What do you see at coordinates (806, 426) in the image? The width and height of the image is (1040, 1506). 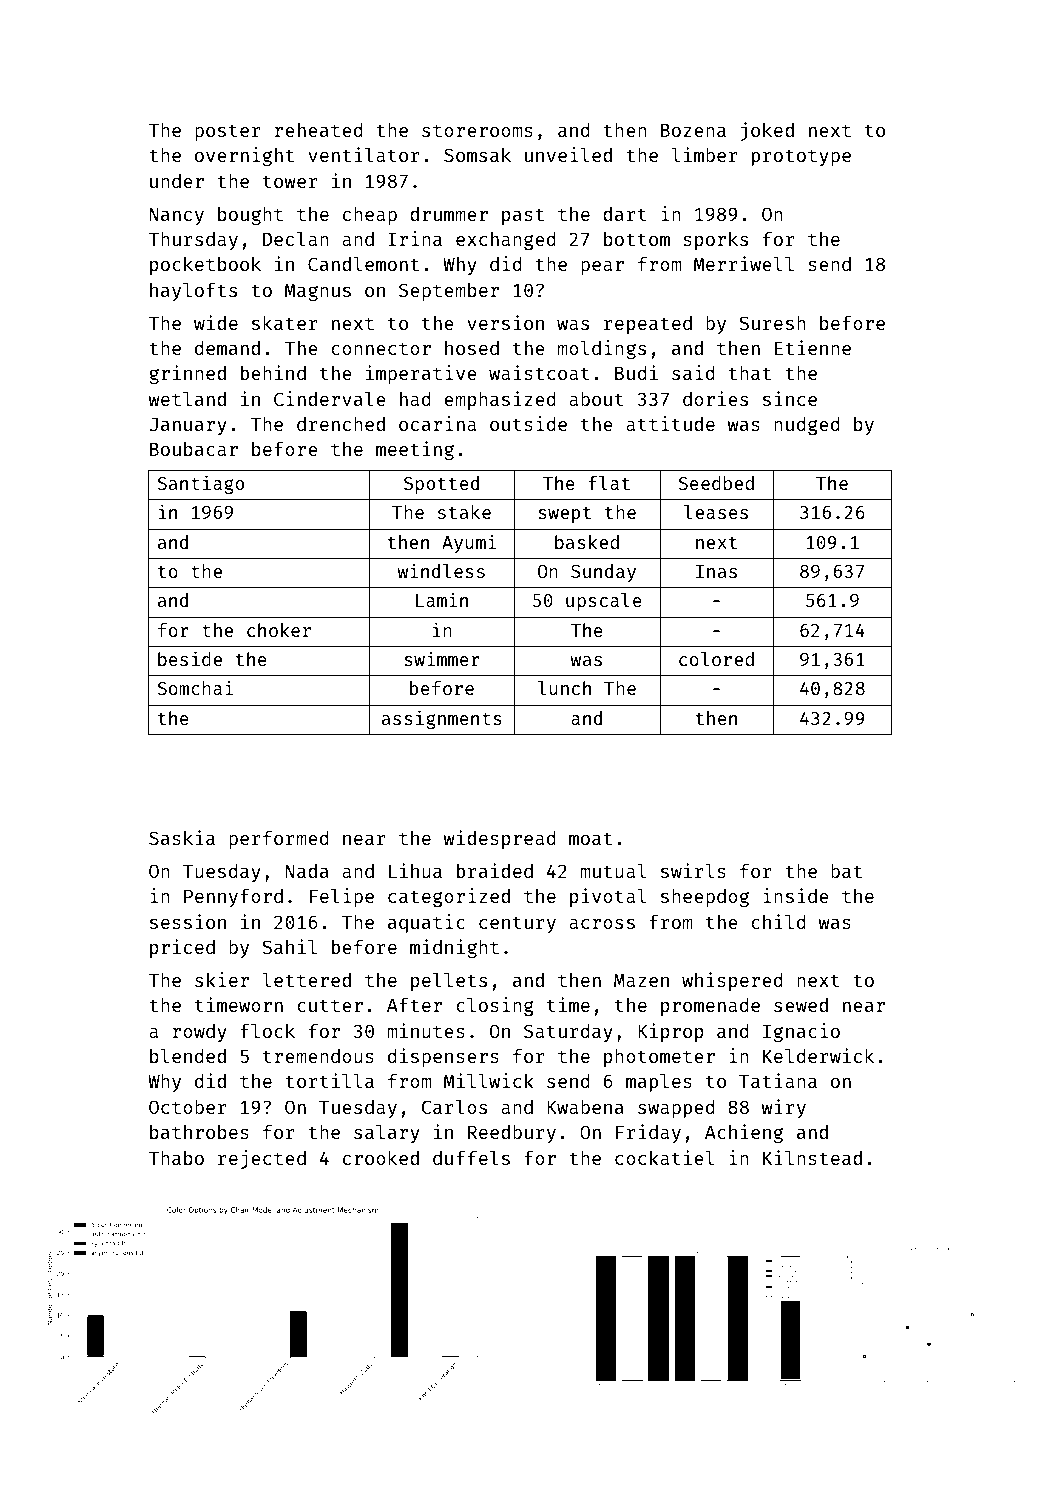 I see `nudged` at bounding box center [806, 426].
